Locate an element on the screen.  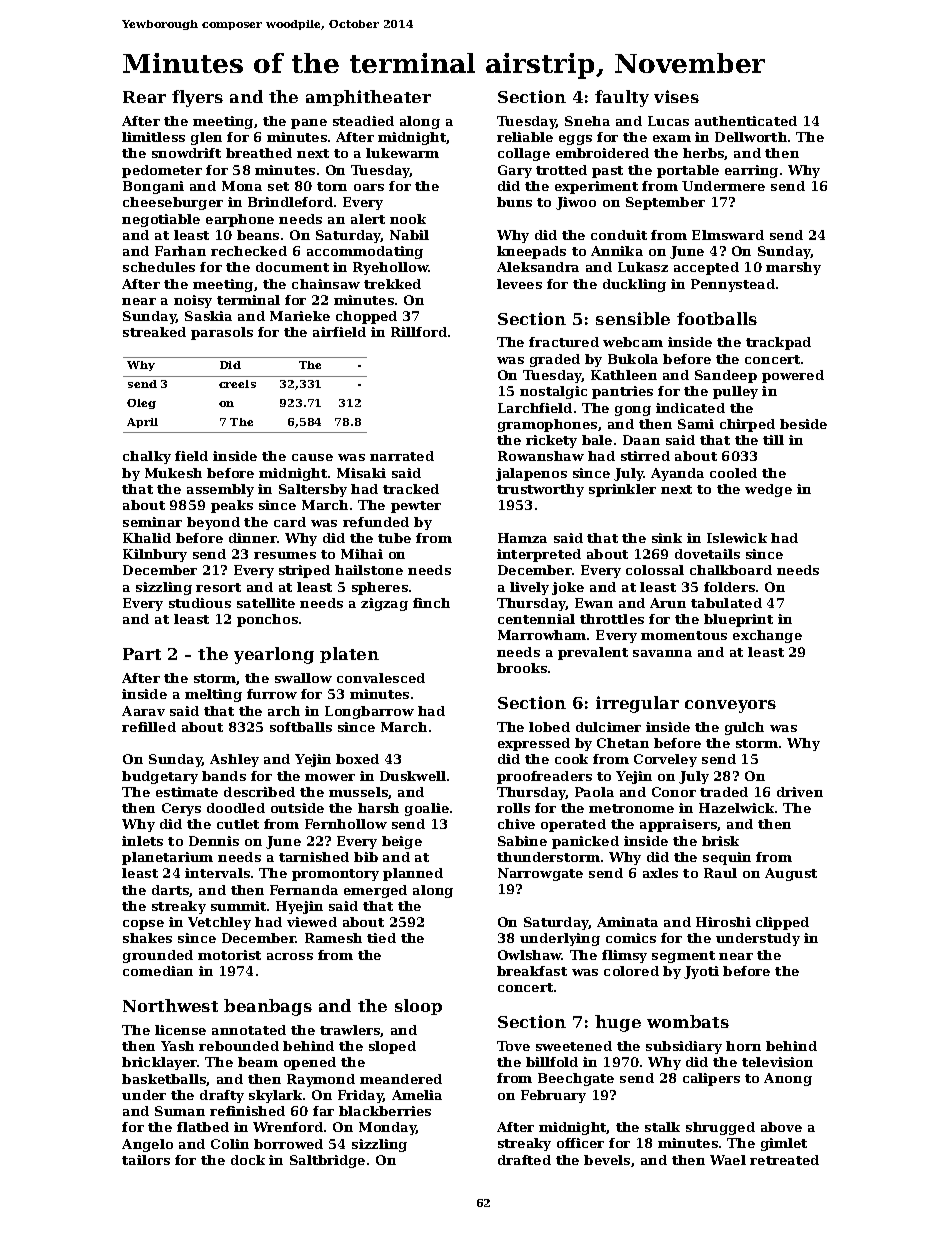
levees is located at coordinates (519, 284).
